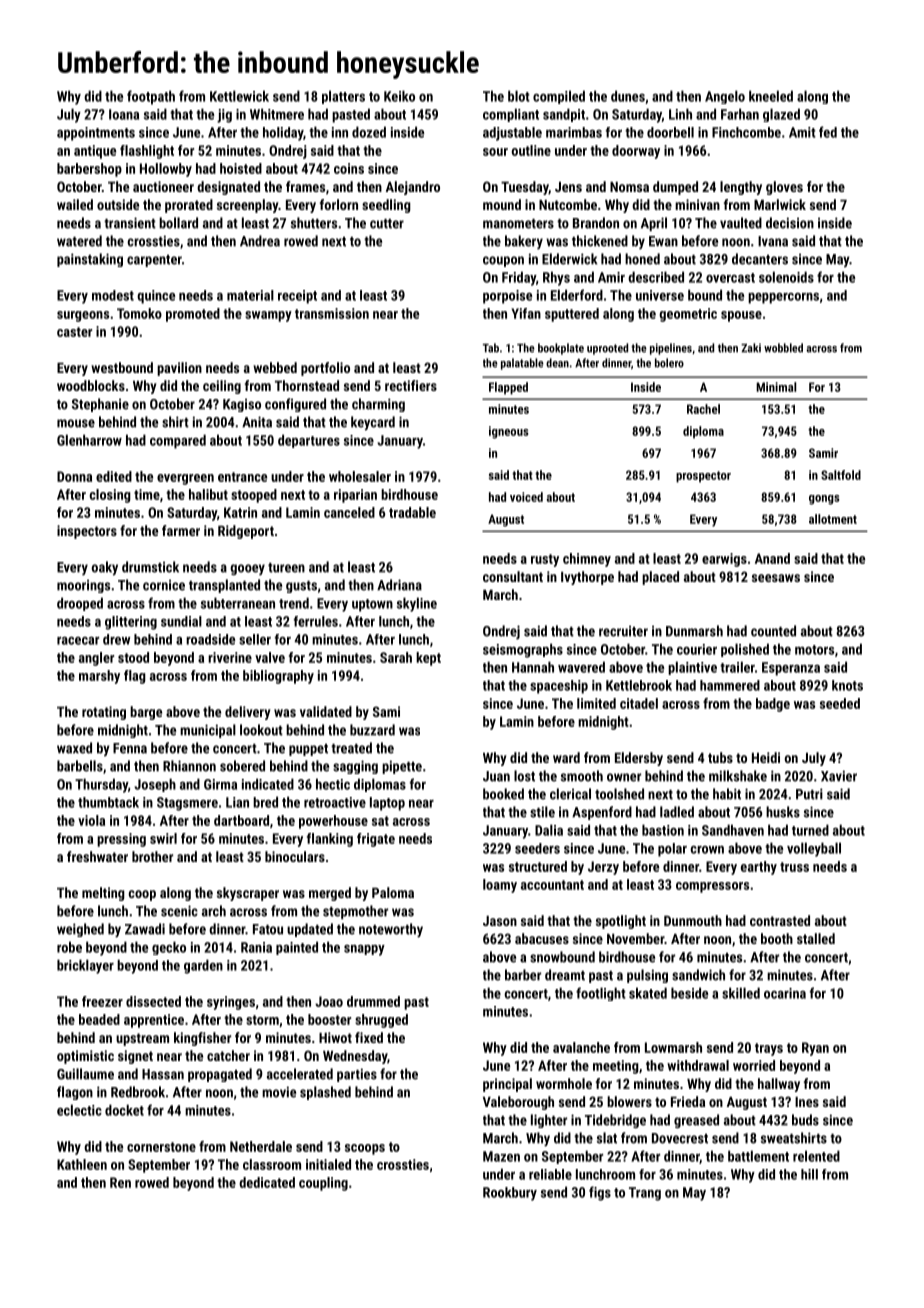 The width and height of the image is (924, 1308). Describe the element at coordinates (82, 1164) in the image. I see `Kathleen` at that location.
